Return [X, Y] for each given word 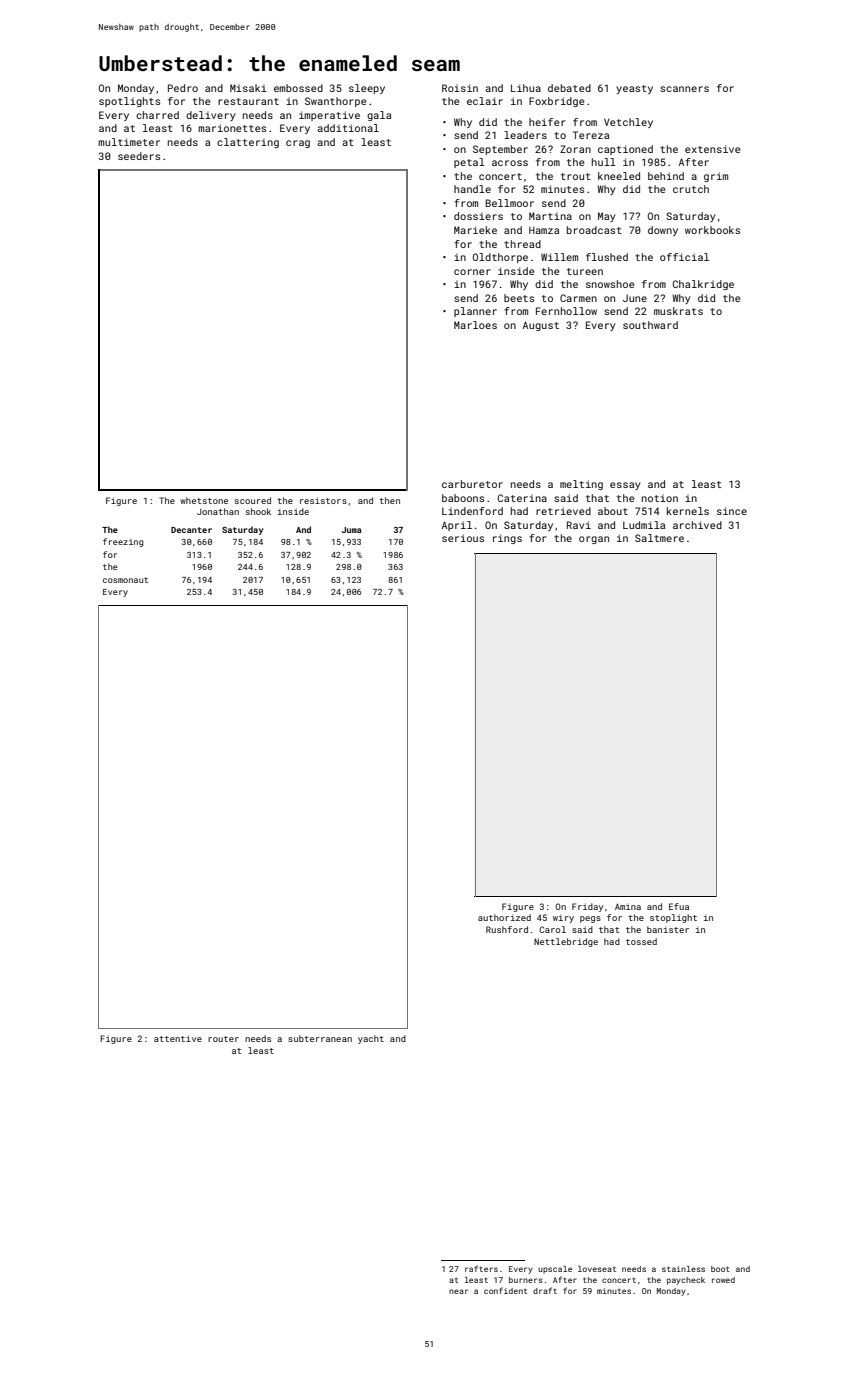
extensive [713, 149]
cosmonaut [125, 580]
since [732, 511]
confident [505, 1290]
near [458, 1291]
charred [157, 115]
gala [379, 116]
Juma [352, 530]
